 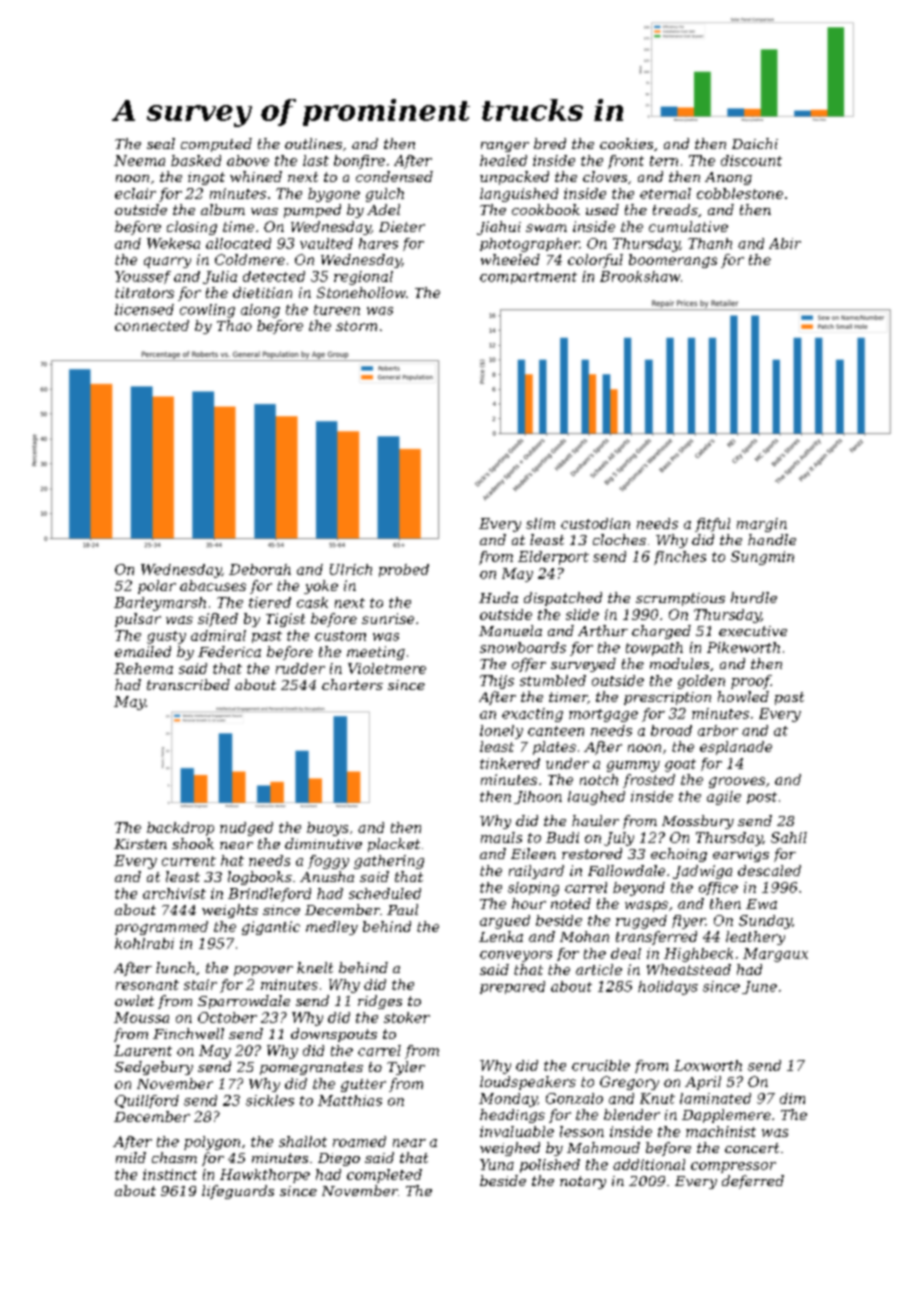 I want to click on bred, so click(x=550, y=143).
